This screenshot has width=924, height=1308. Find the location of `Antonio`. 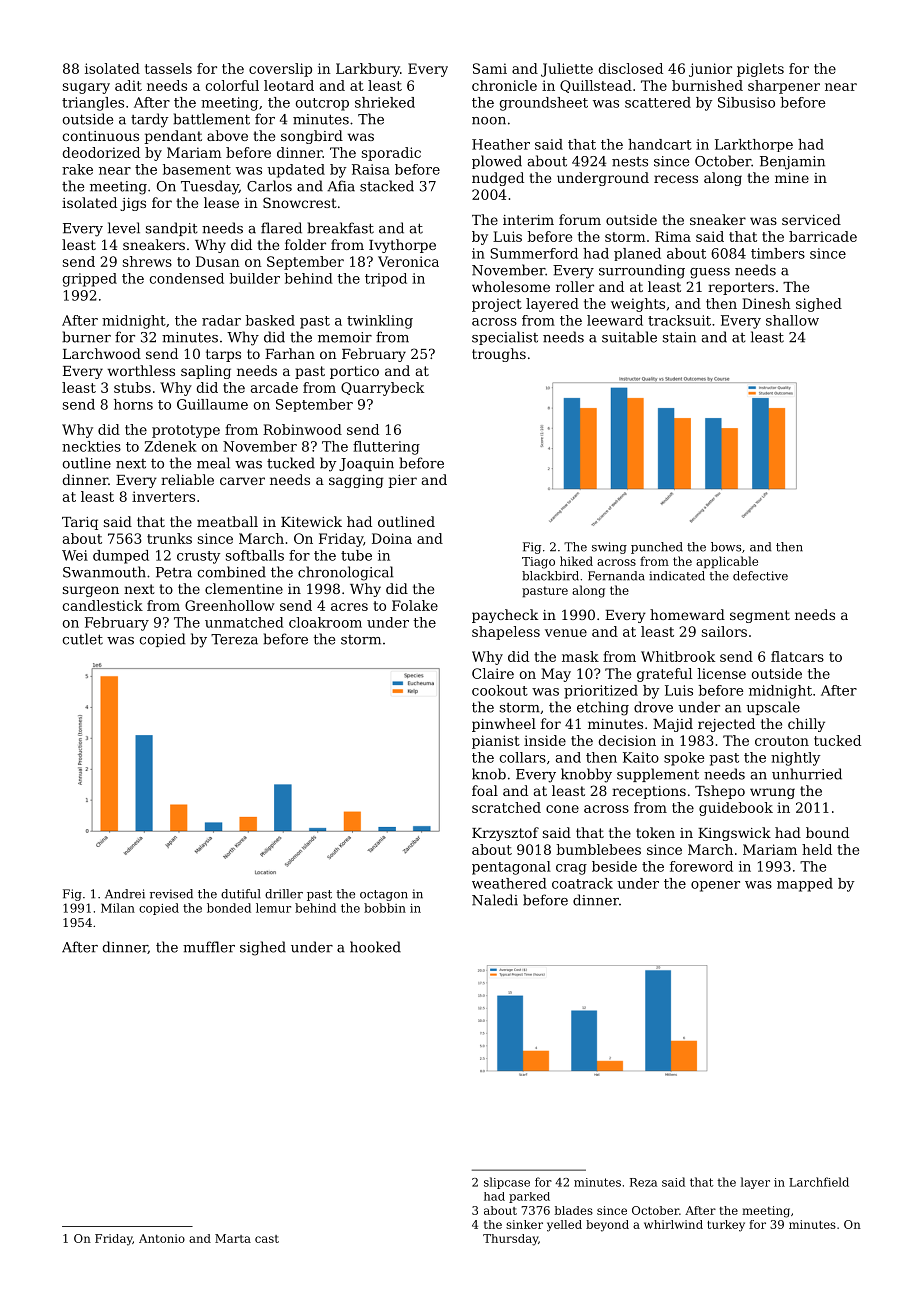

Antonio is located at coordinates (162, 1238).
